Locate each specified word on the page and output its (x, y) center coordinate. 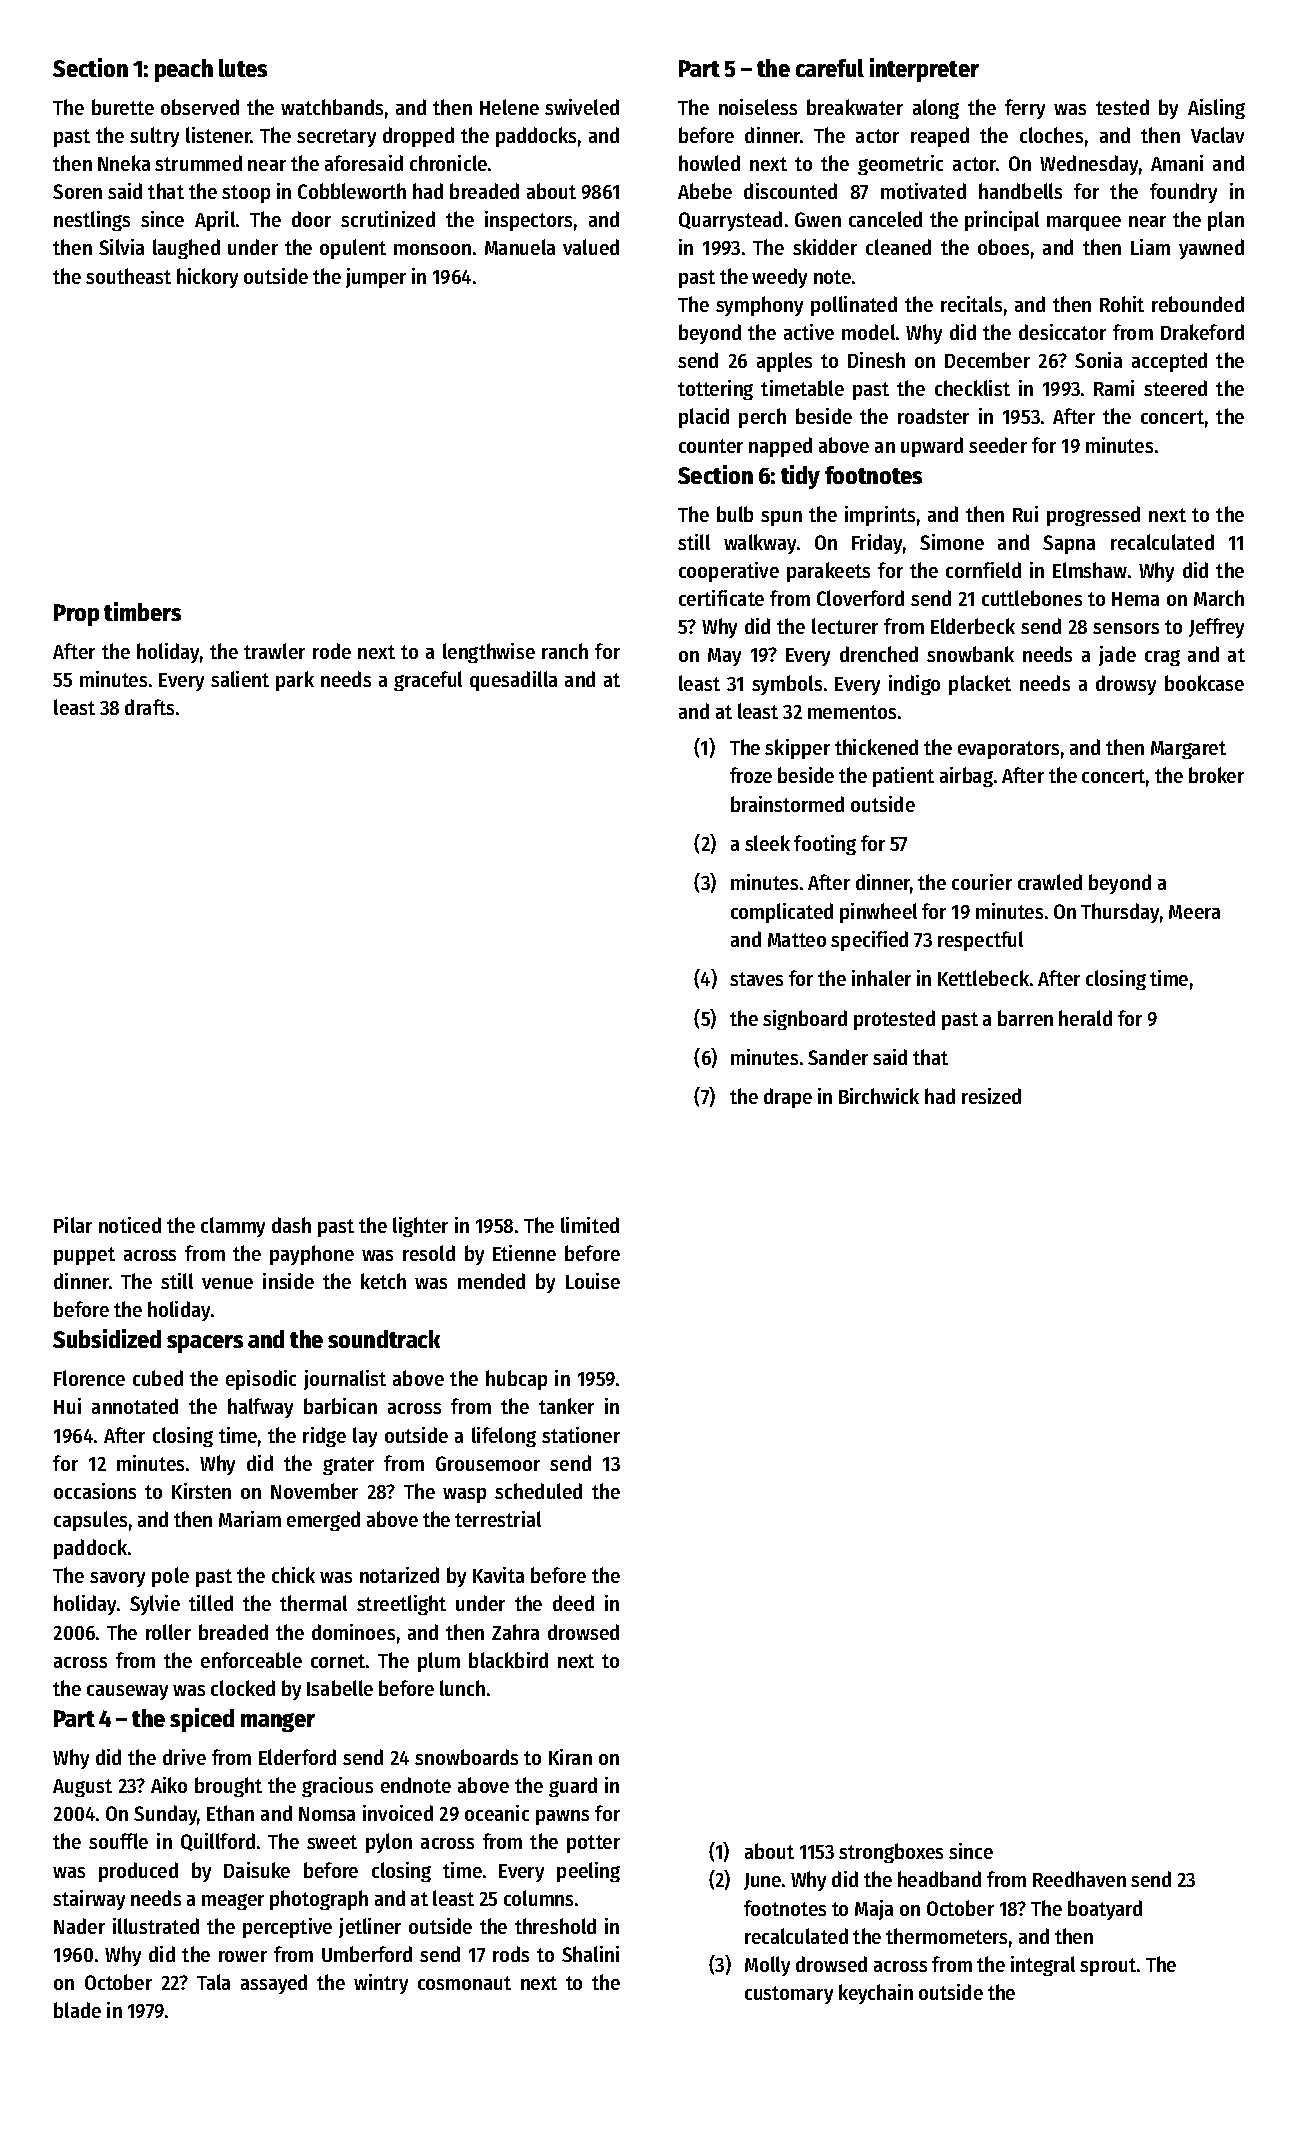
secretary (336, 138)
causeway (127, 1692)
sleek (767, 843)
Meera (1194, 912)
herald (1085, 1018)
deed (573, 1603)
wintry (381, 1984)
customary (789, 1995)
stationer (581, 1435)
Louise (593, 1281)
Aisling (1216, 109)
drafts (149, 707)
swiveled (582, 107)
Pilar (73, 1225)
